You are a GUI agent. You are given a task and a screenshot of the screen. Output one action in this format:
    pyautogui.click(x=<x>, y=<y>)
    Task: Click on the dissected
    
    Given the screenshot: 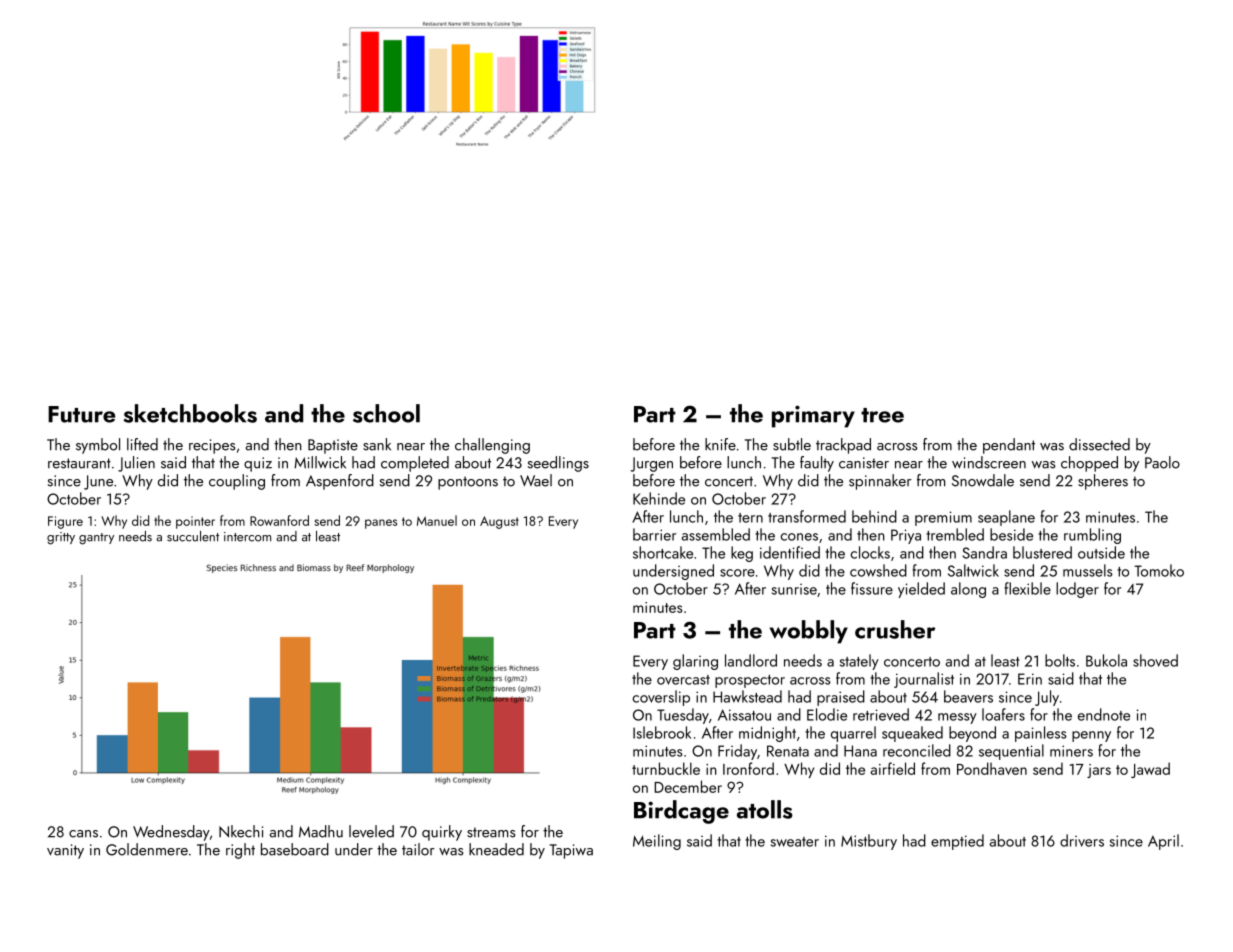 What is the action you would take?
    pyautogui.click(x=1099, y=444)
